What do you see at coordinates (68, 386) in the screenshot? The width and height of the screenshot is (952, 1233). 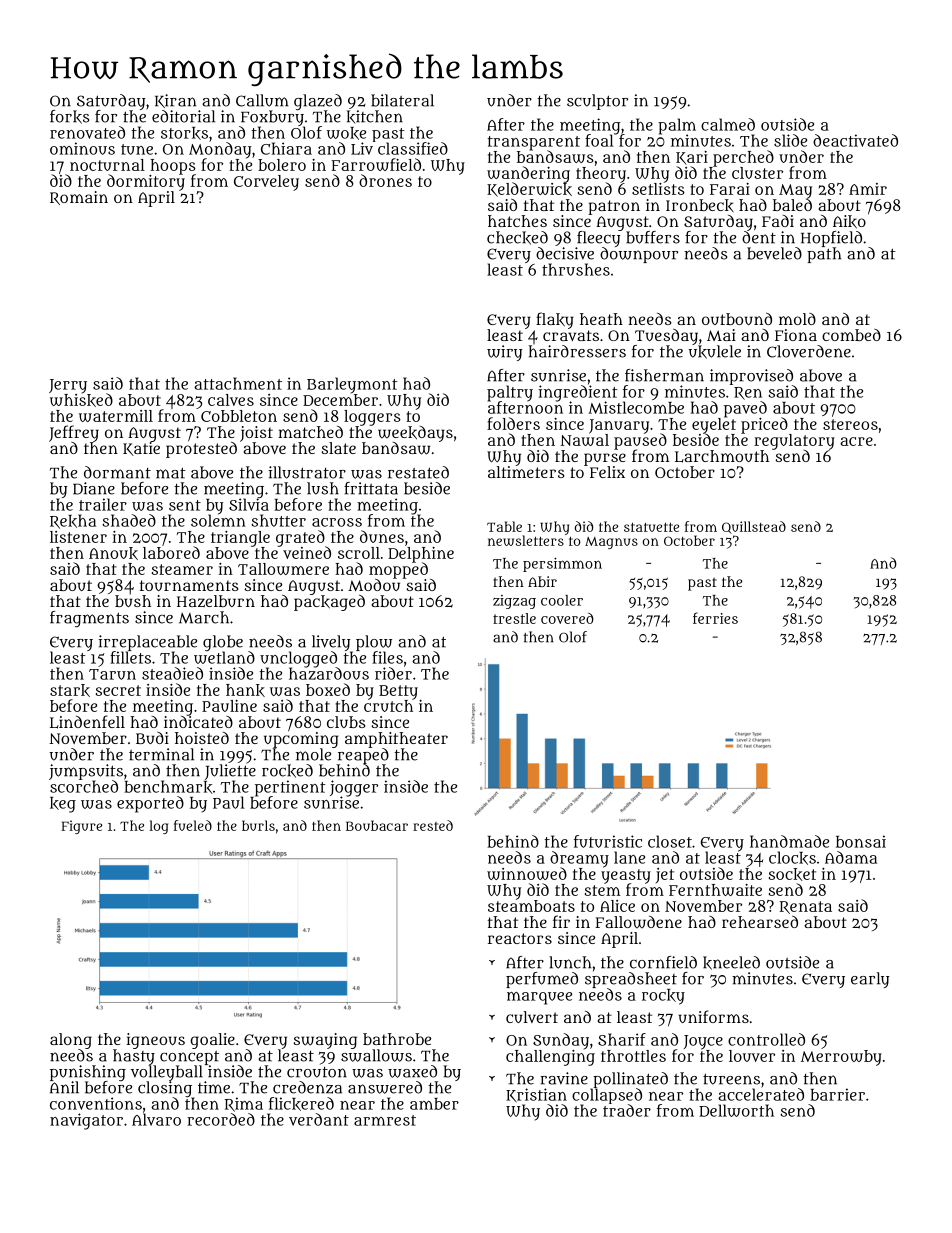 I see `Jerry` at bounding box center [68, 386].
